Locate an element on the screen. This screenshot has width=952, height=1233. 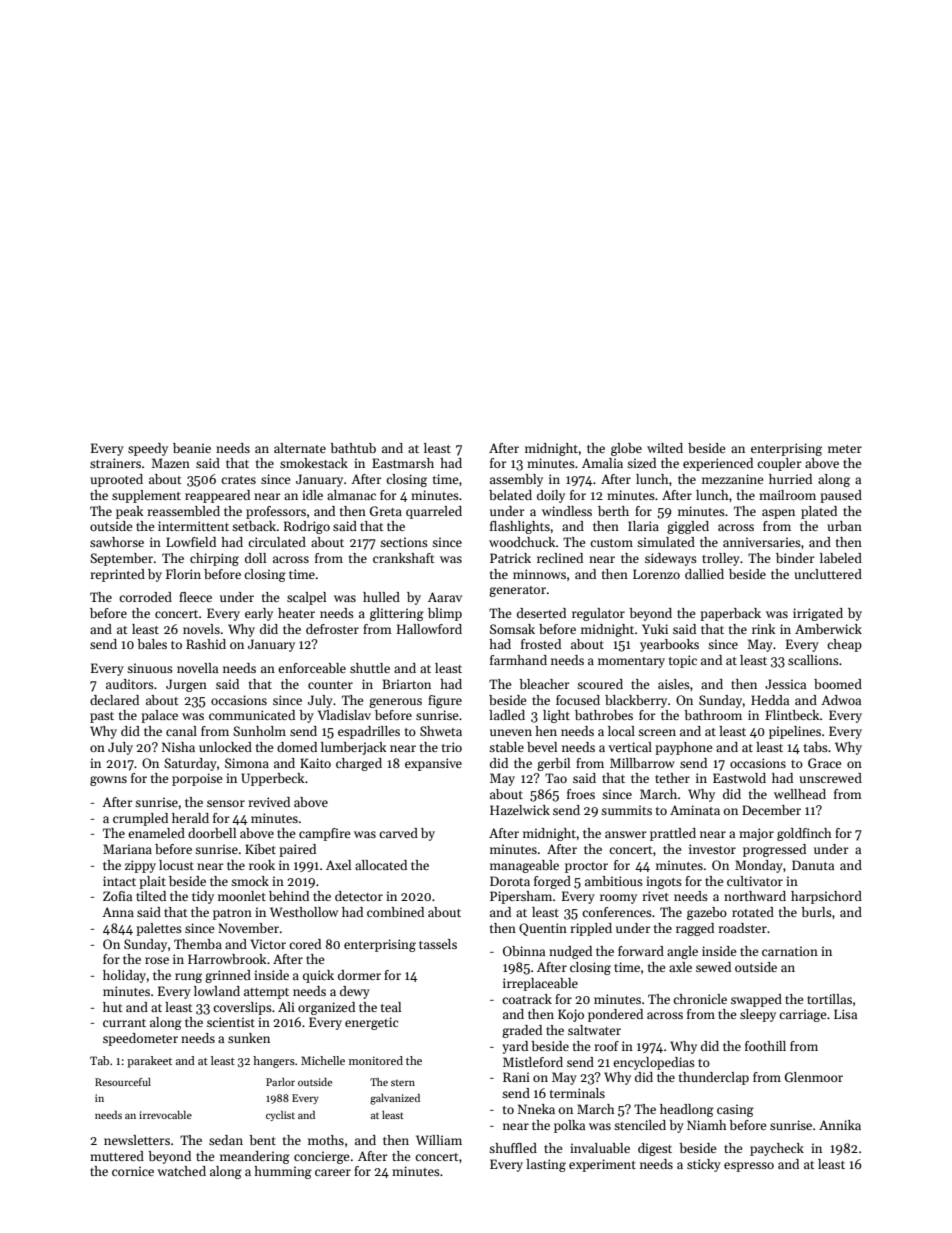
beanie is located at coordinates (192, 448).
